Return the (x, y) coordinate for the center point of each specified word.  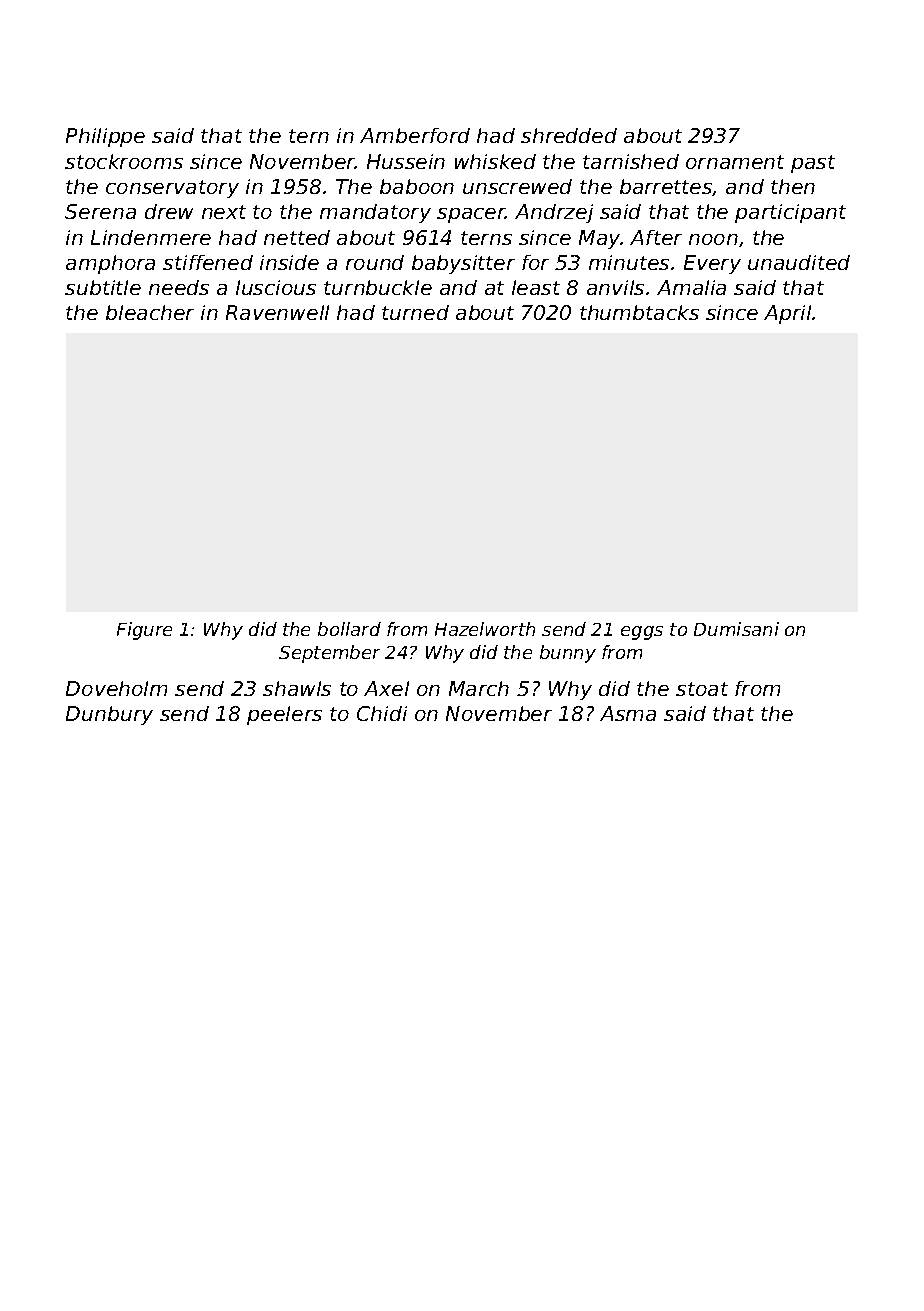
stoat (702, 689)
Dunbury (109, 715)
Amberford (415, 135)
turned (415, 312)
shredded (569, 135)
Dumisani (736, 629)
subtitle (103, 287)
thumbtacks (639, 312)
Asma (628, 713)
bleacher (150, 312)
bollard (349, 629)
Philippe (105, 137)
